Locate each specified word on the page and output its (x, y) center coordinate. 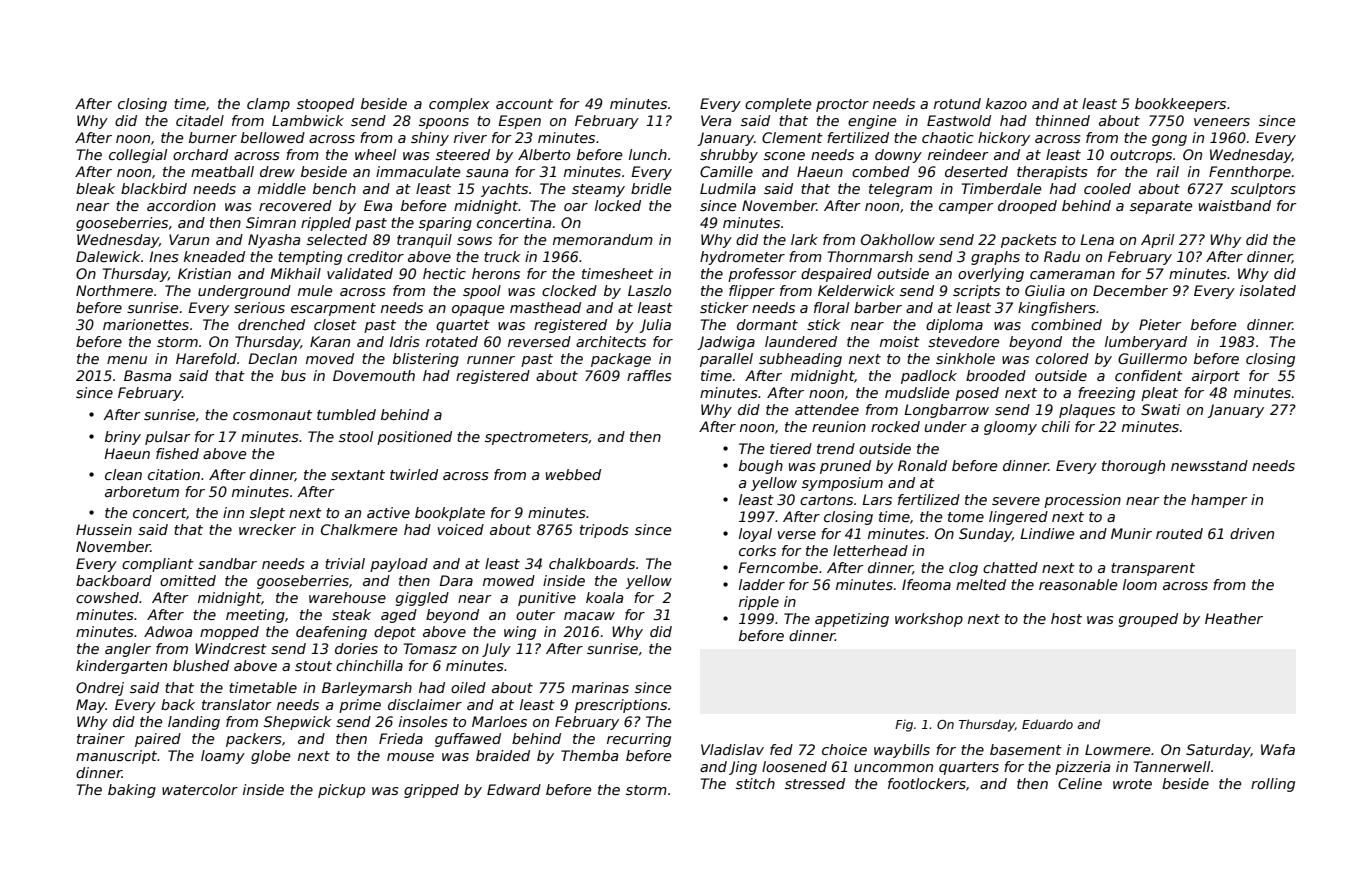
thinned (1063, 120)
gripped (431, 791)
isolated (1268, 290)
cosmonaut (272, 415)
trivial (345, 563)
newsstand (1209, 465)
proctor (842, 105)
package (621, 360)
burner (213, 137)
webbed (573, 474)
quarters (969, 768)
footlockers (927, 783)
